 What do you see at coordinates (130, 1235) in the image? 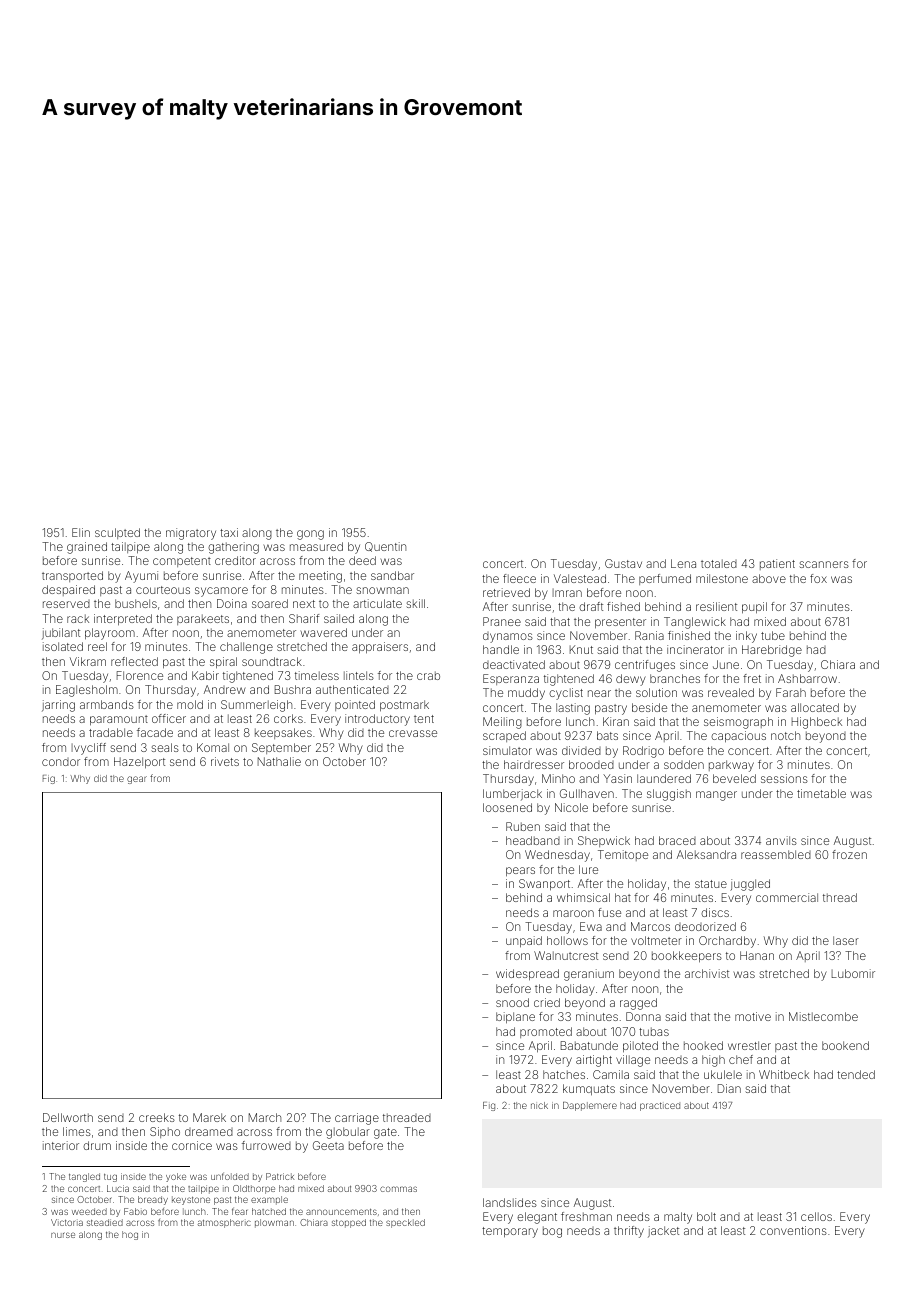
I see `hog` at bounding box center [130, 1235].
